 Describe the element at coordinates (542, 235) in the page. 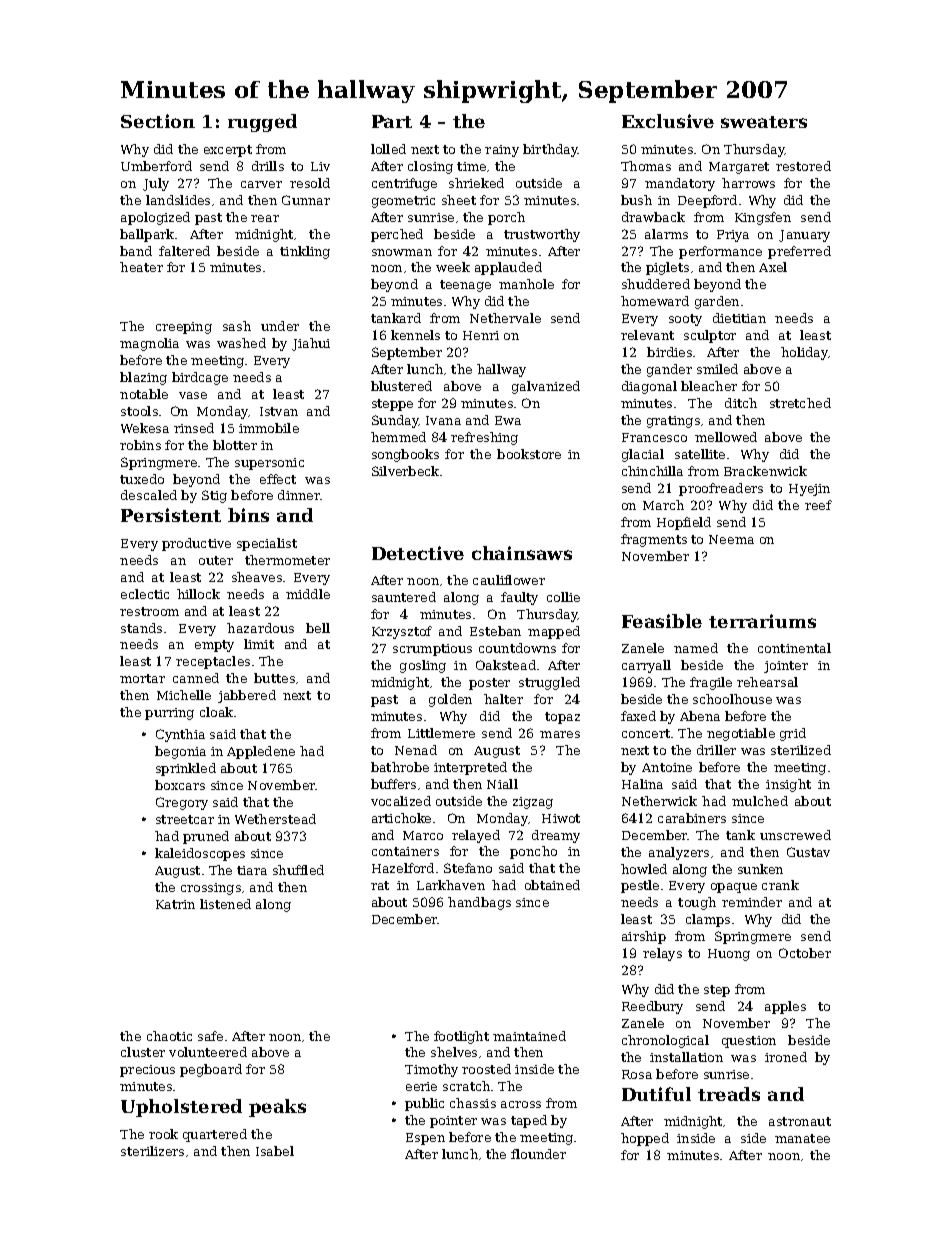

I see `trustworthy` at that location.
